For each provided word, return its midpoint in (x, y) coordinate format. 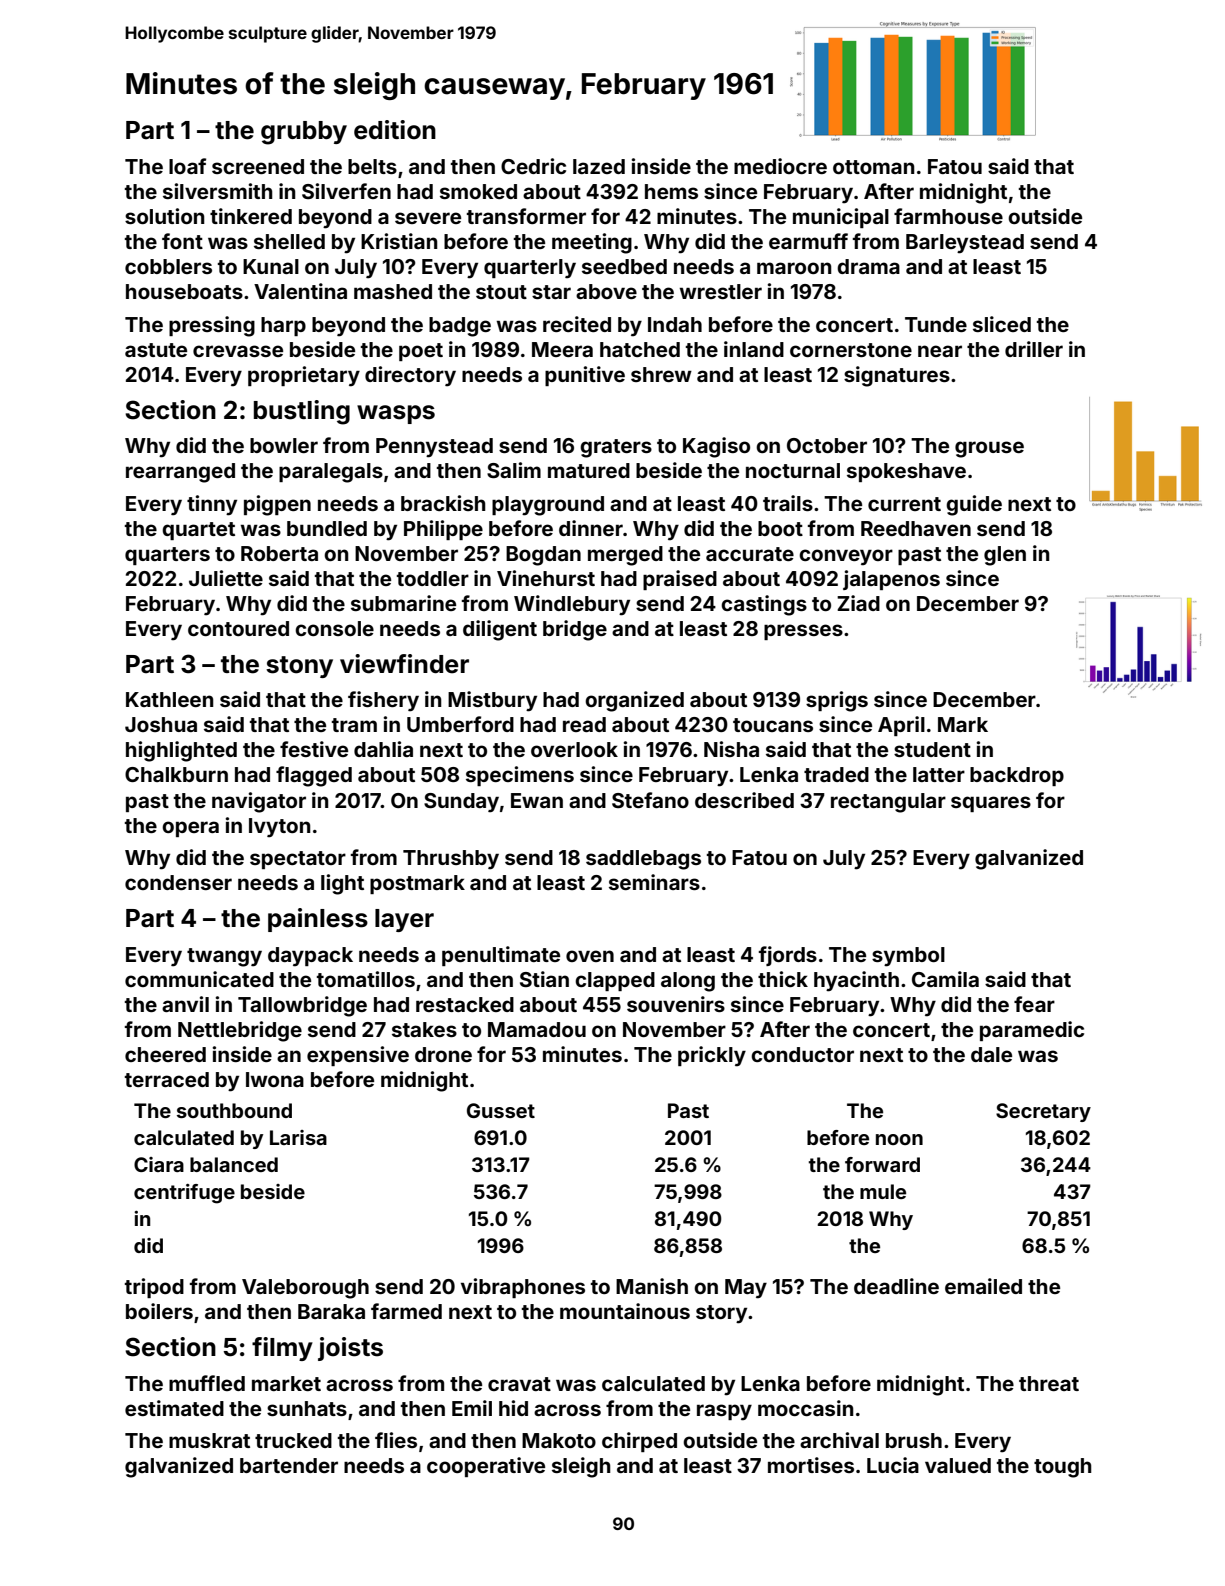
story (721, 1314)
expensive (358, 1056)
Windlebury (572, 605)
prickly (712, 1056)
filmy (282, 1349)
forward (882, 1164)
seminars (654, 882)
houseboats (184, 291)
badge (460, 327)
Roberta (279, 553)
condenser (178, 882)
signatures (897, 376)
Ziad (858, 603)
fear (1034, 1004)
